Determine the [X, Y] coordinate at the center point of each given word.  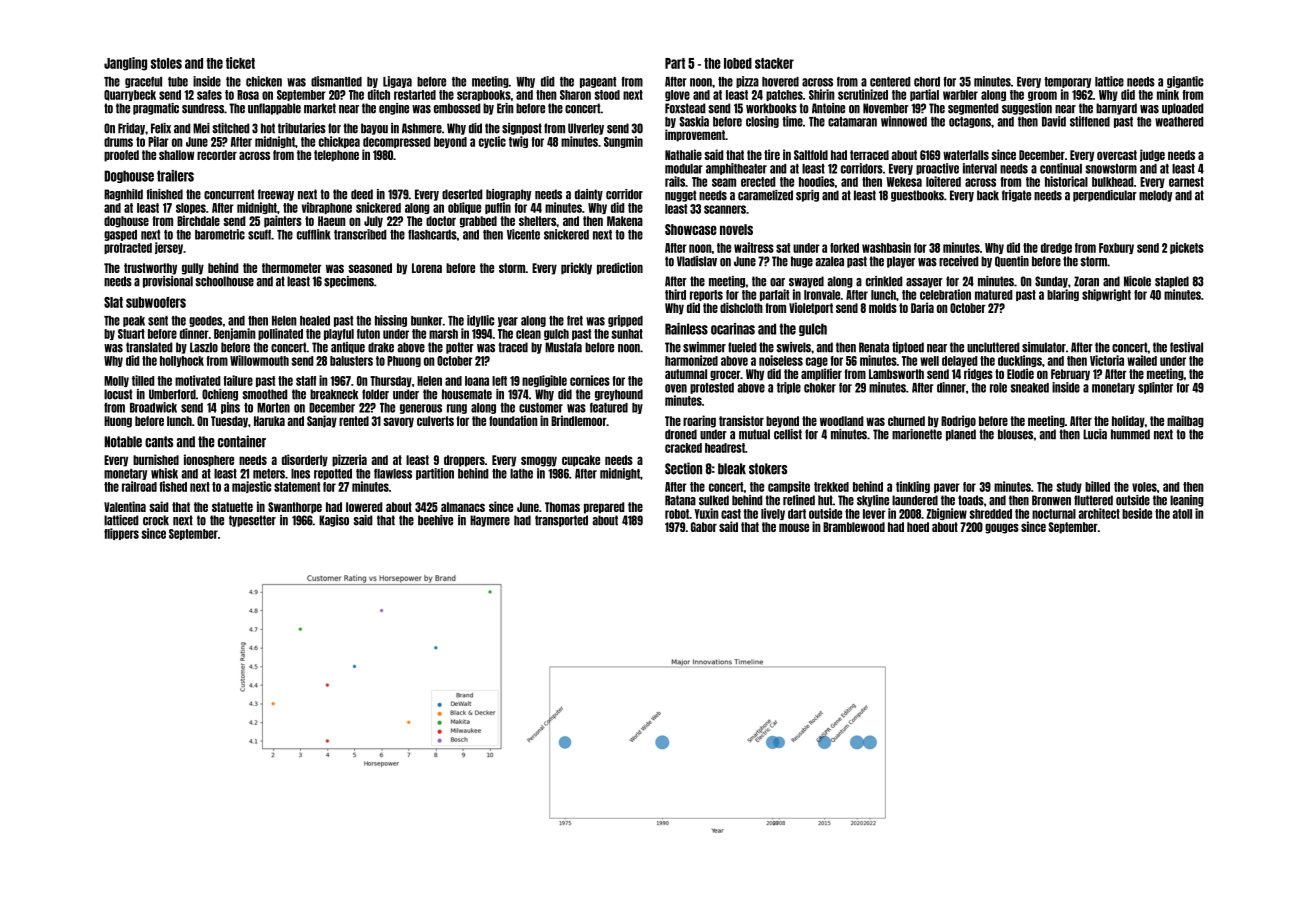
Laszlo [204, 347]
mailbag [1185, 421]
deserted [462, 194]
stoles [166, 63]
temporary [1067, 82]
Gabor [704, 527]
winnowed [904, 121]
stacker [774, 63]
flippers [121, 534]
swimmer [704, 347]
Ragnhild [123, 195]
